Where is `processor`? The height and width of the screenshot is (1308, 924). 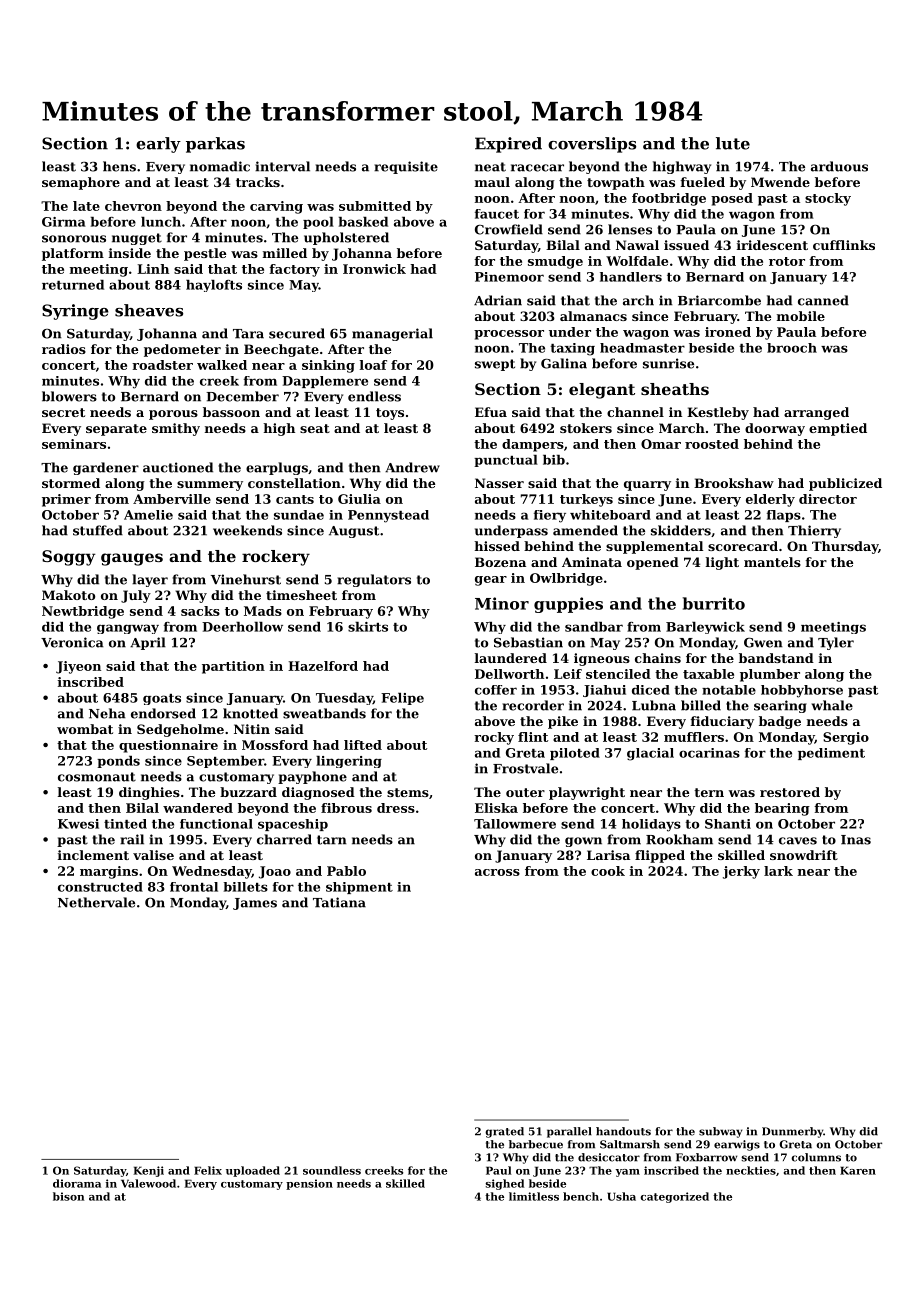
processor is located at coordinates (509, 335).
